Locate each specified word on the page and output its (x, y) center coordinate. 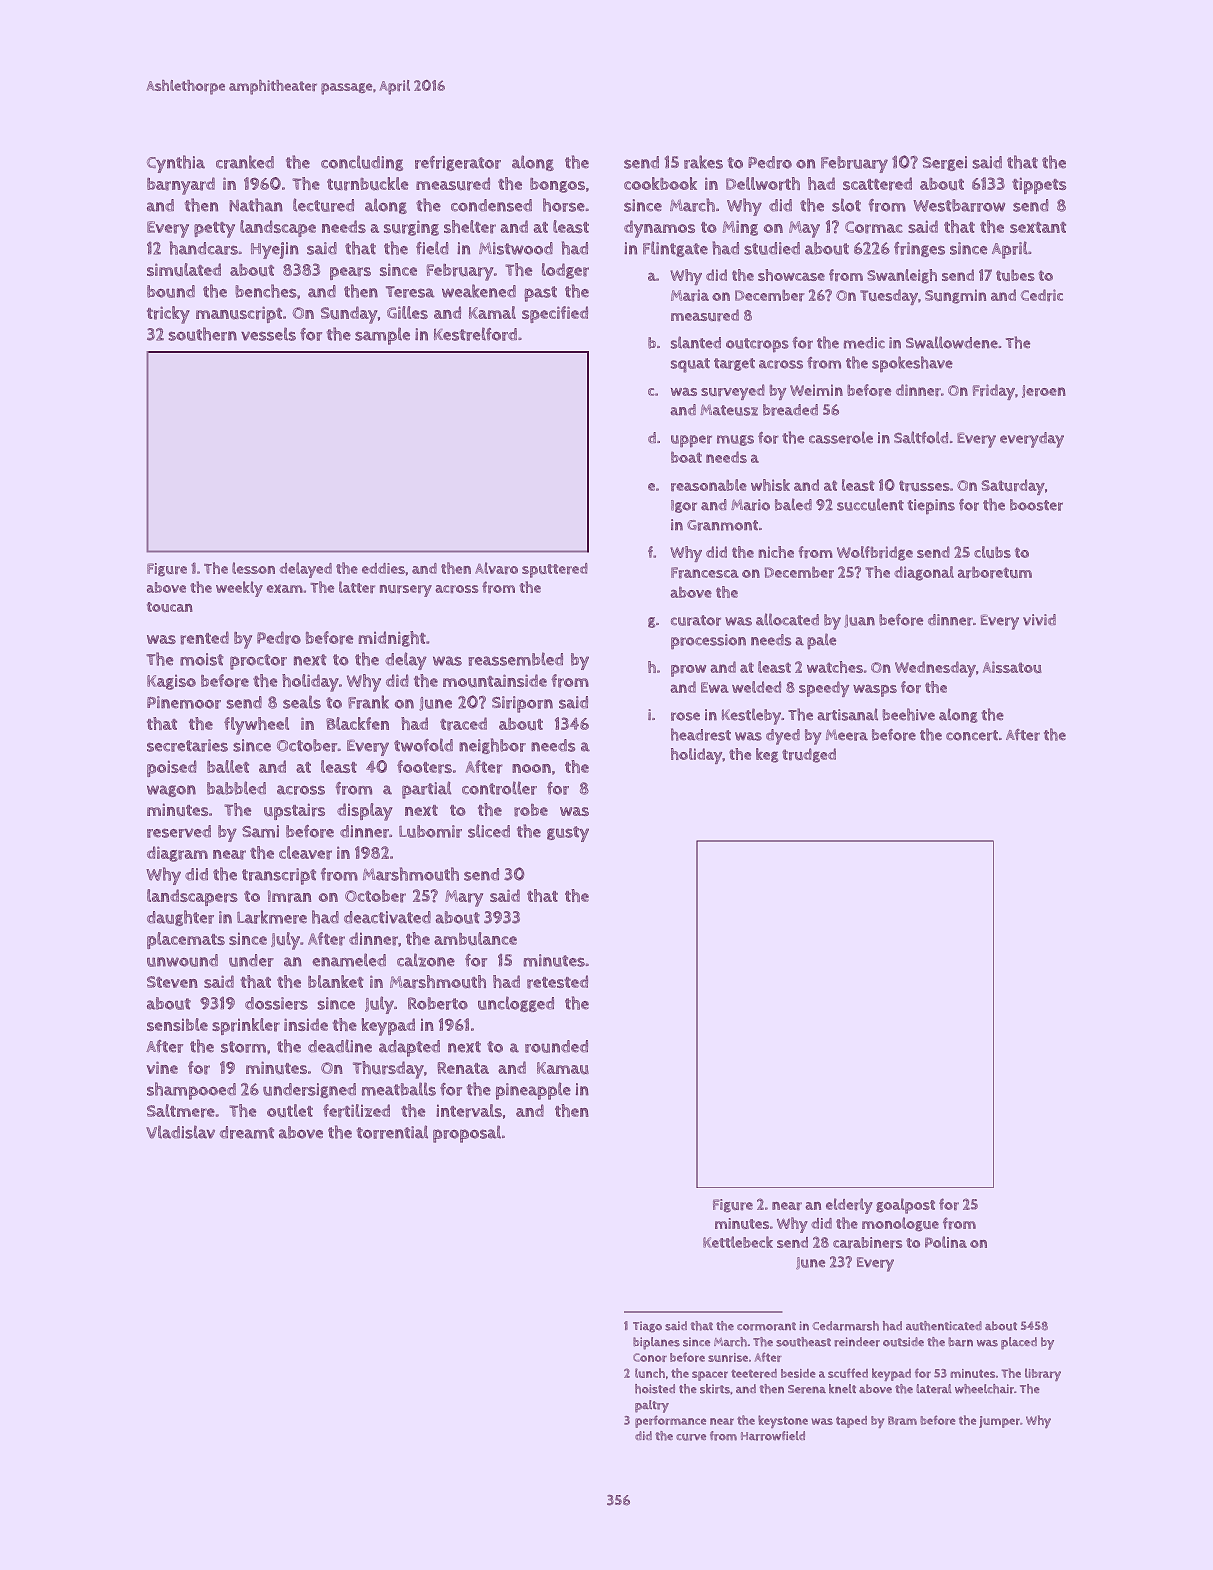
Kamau (563, 1068)
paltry (652, 1406)
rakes (703, 162)
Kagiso (171, 682)
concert (972, 735)
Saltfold (921, 437)
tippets (1039, 185)
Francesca (705, 573)
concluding (362, 163)
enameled (349, 960)
